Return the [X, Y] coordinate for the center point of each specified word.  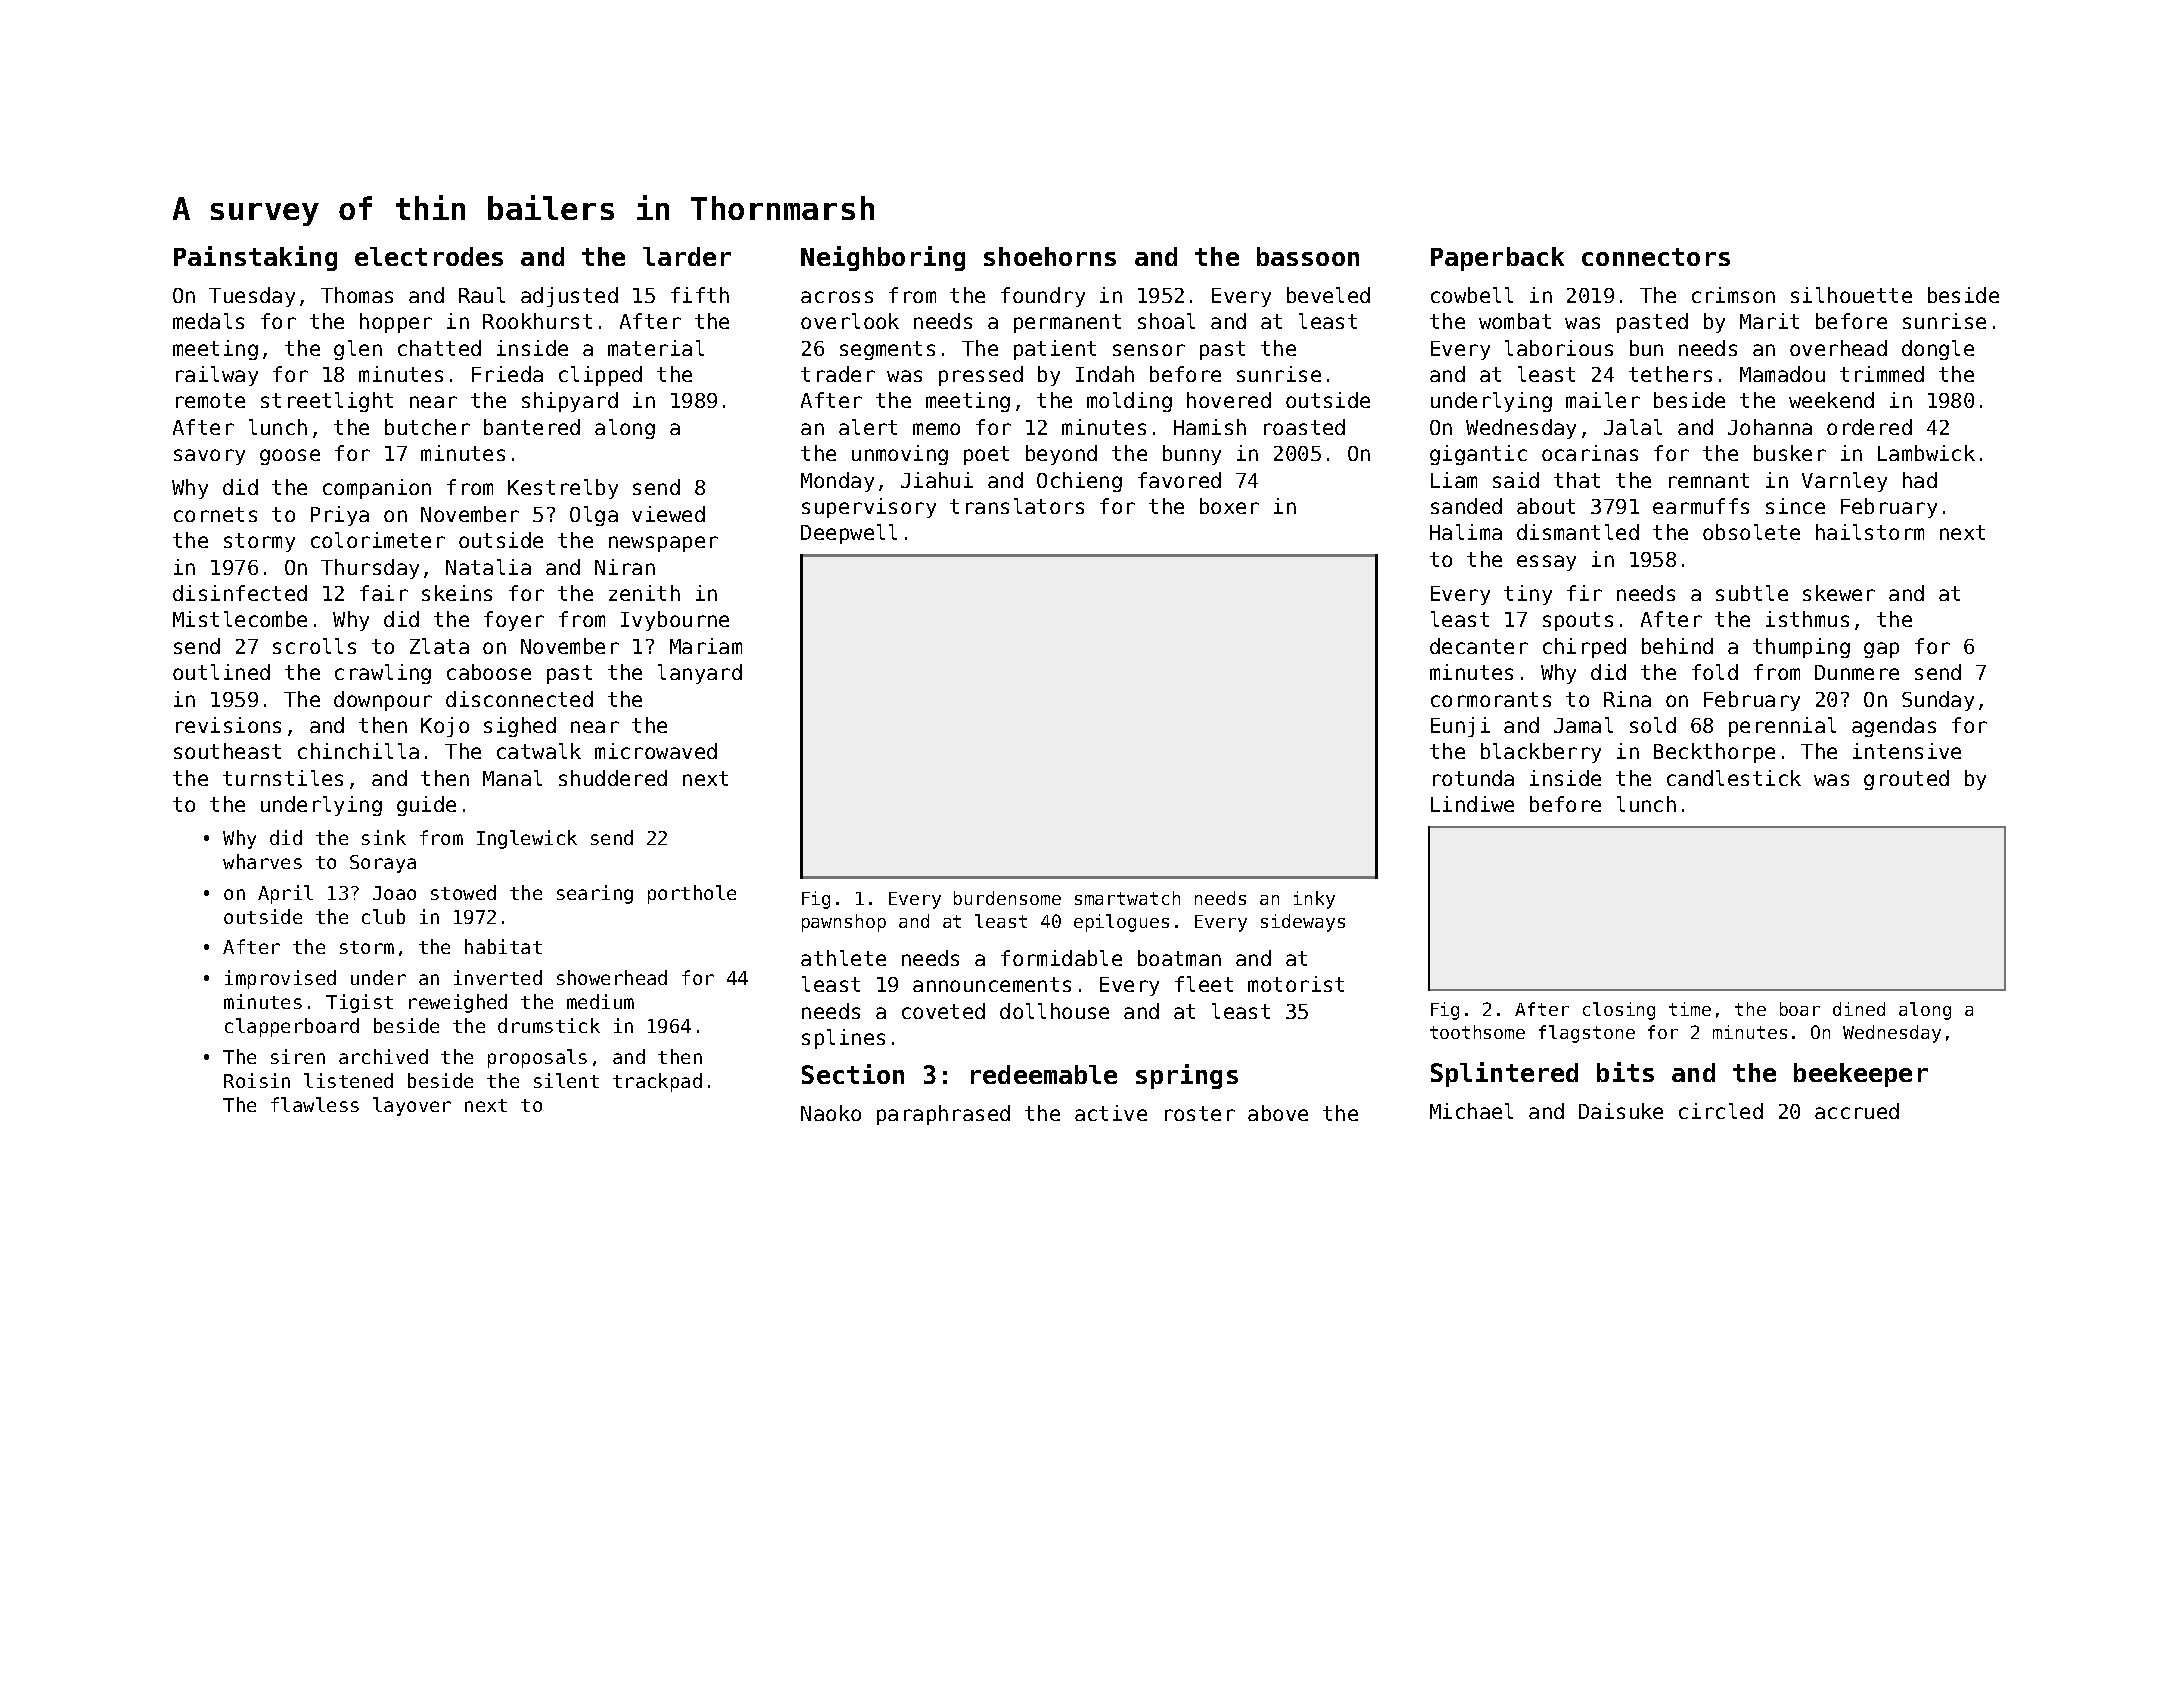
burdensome [1007, 898]
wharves [262, 861]
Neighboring [883, 258]
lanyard [700, 674]
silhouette [1851, 295]
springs [1187, 1076]
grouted [1906, 780]
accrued [1857, 1111]
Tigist [359, 1003]
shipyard [570, 402]
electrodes [429, 256]
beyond [1061, 455]
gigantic [1478, 455]
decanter [1479, 646]
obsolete [1751, 532]
